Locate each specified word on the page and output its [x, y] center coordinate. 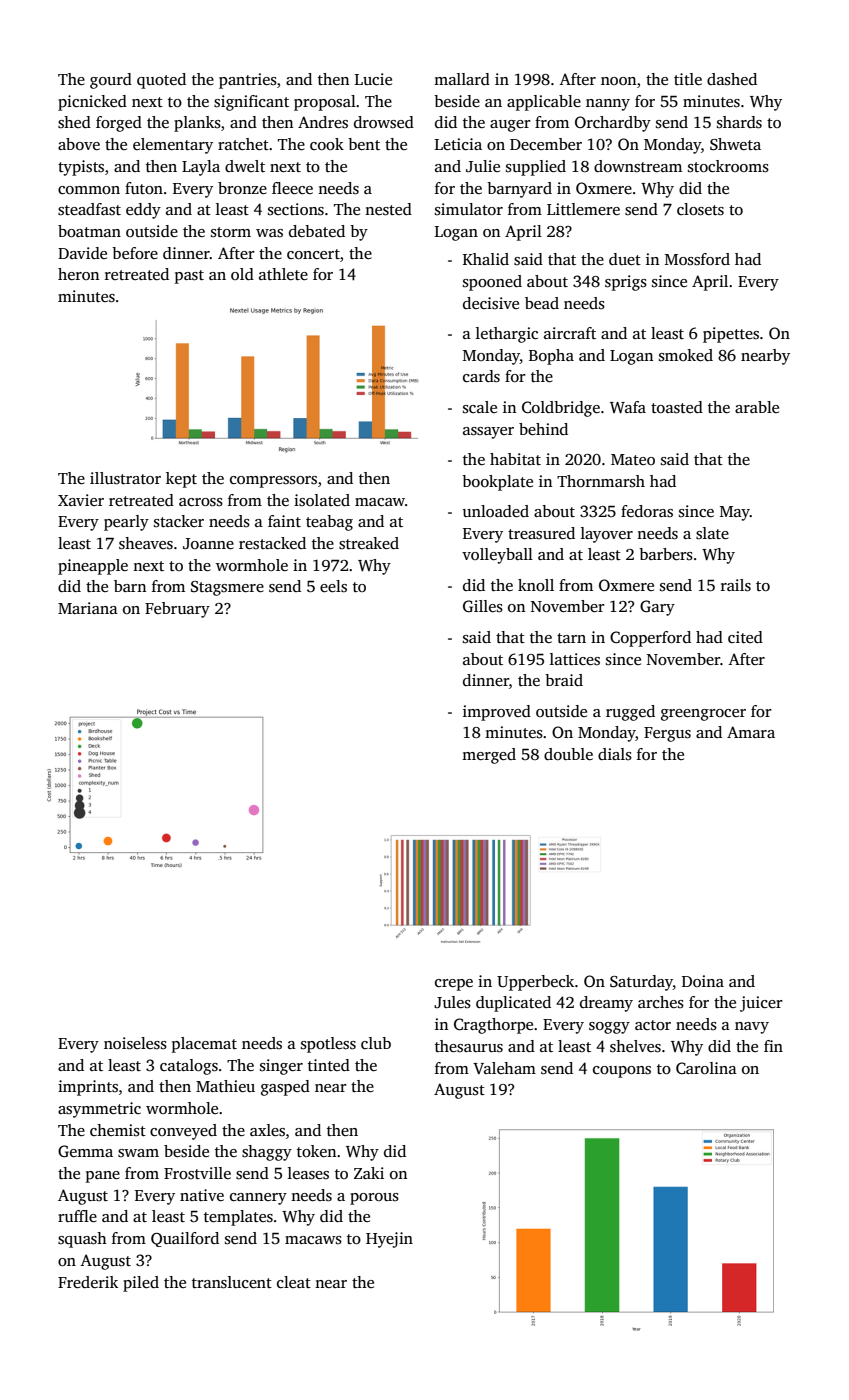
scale [480, 407]
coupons [622, 1072]
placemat [204, 1045]
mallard [462, 79]
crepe [454, 985]
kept [181, 480]
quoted [161, 81]
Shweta [735, 144]
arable [757, 407]
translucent [232, 1282]
